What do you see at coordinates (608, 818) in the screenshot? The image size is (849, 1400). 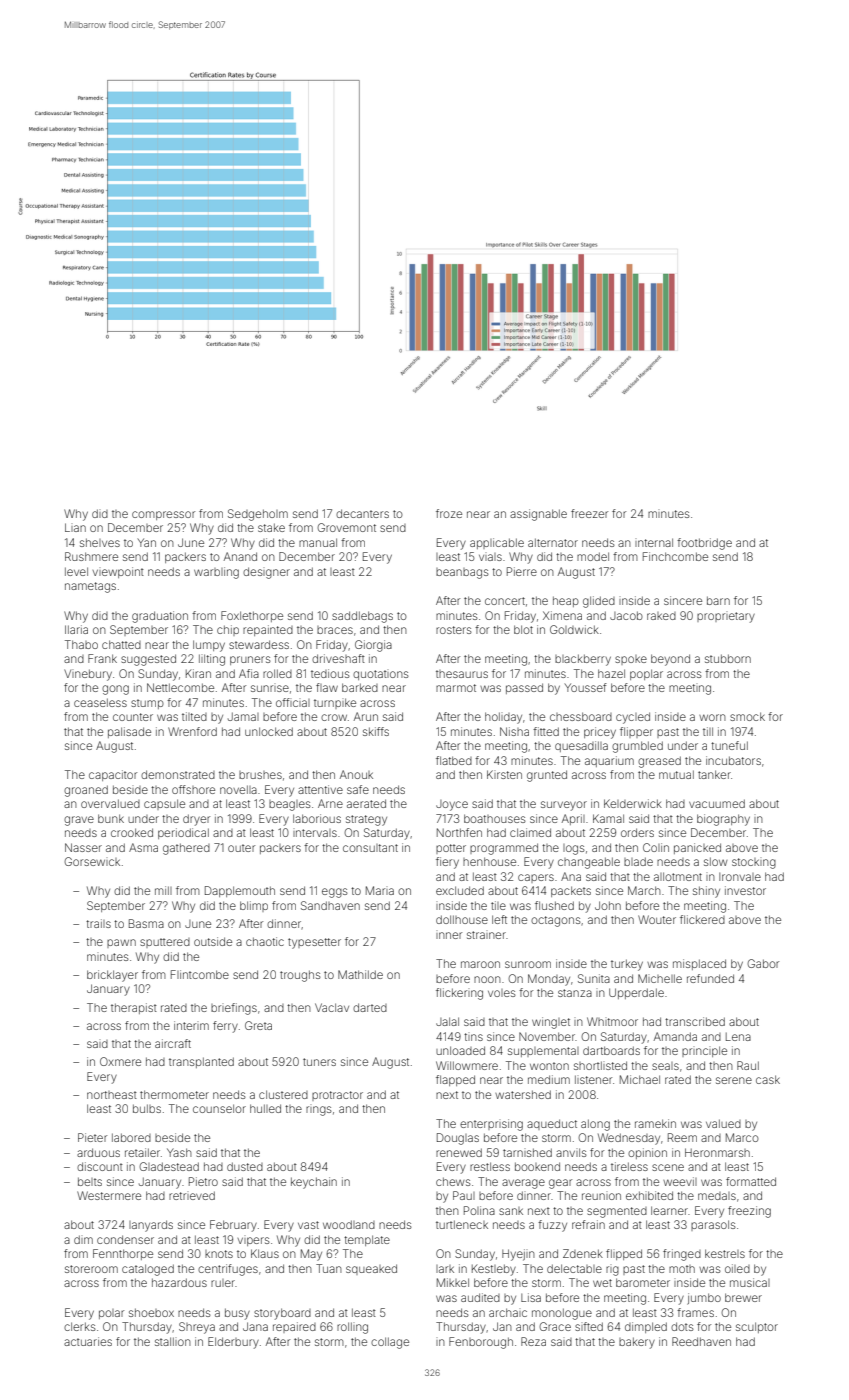 I see `Kamal` at bounding box center [608, 818].
